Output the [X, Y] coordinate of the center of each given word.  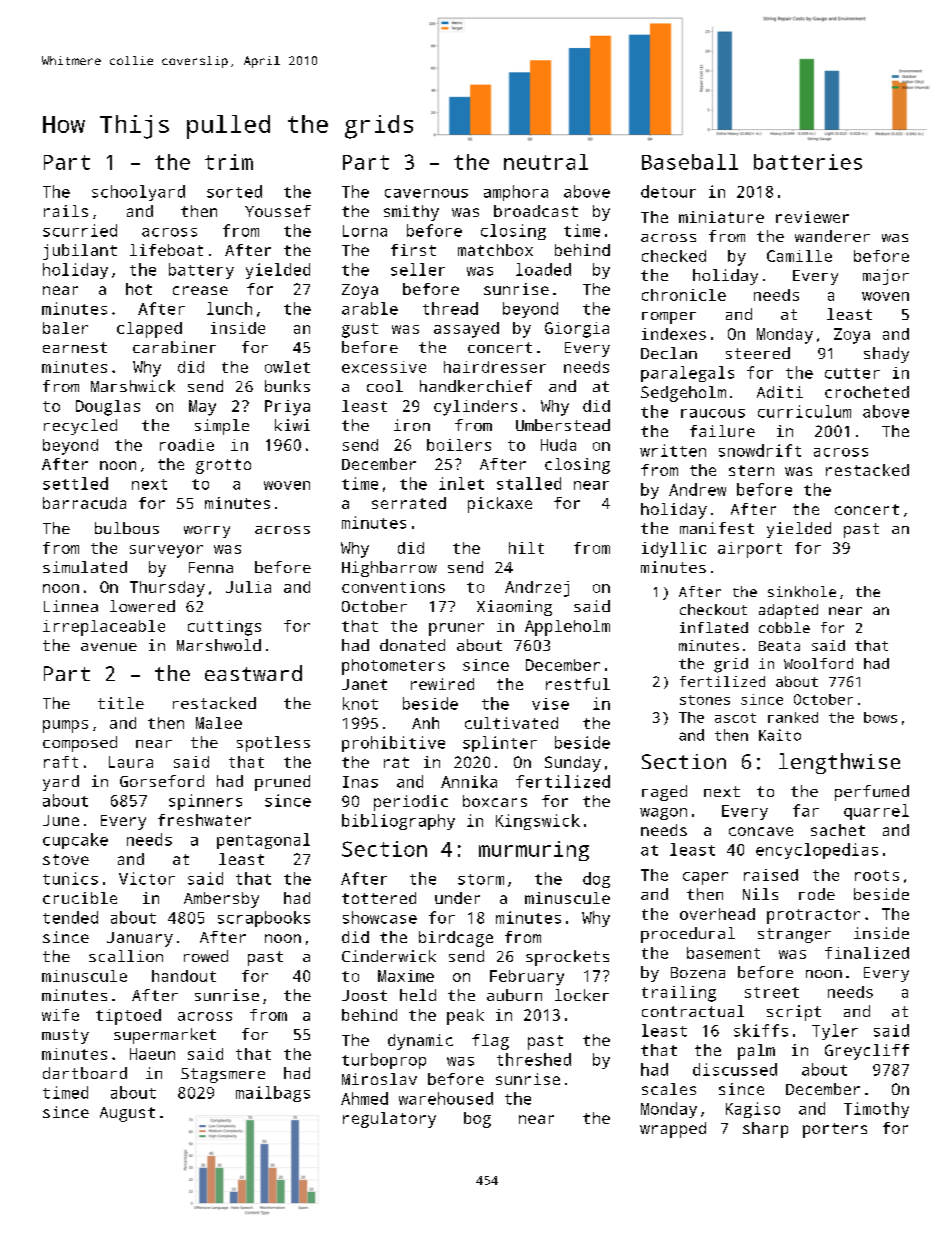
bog [477, 1120]
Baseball [690, 162]
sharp [765, 1130]
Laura [131, 762]
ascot [735, 718]
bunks [287, 386]
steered [758, 353]
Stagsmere [223, 1075]
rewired [442, 684]
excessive [384, 367]
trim [229, 162]
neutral [546, 162]
